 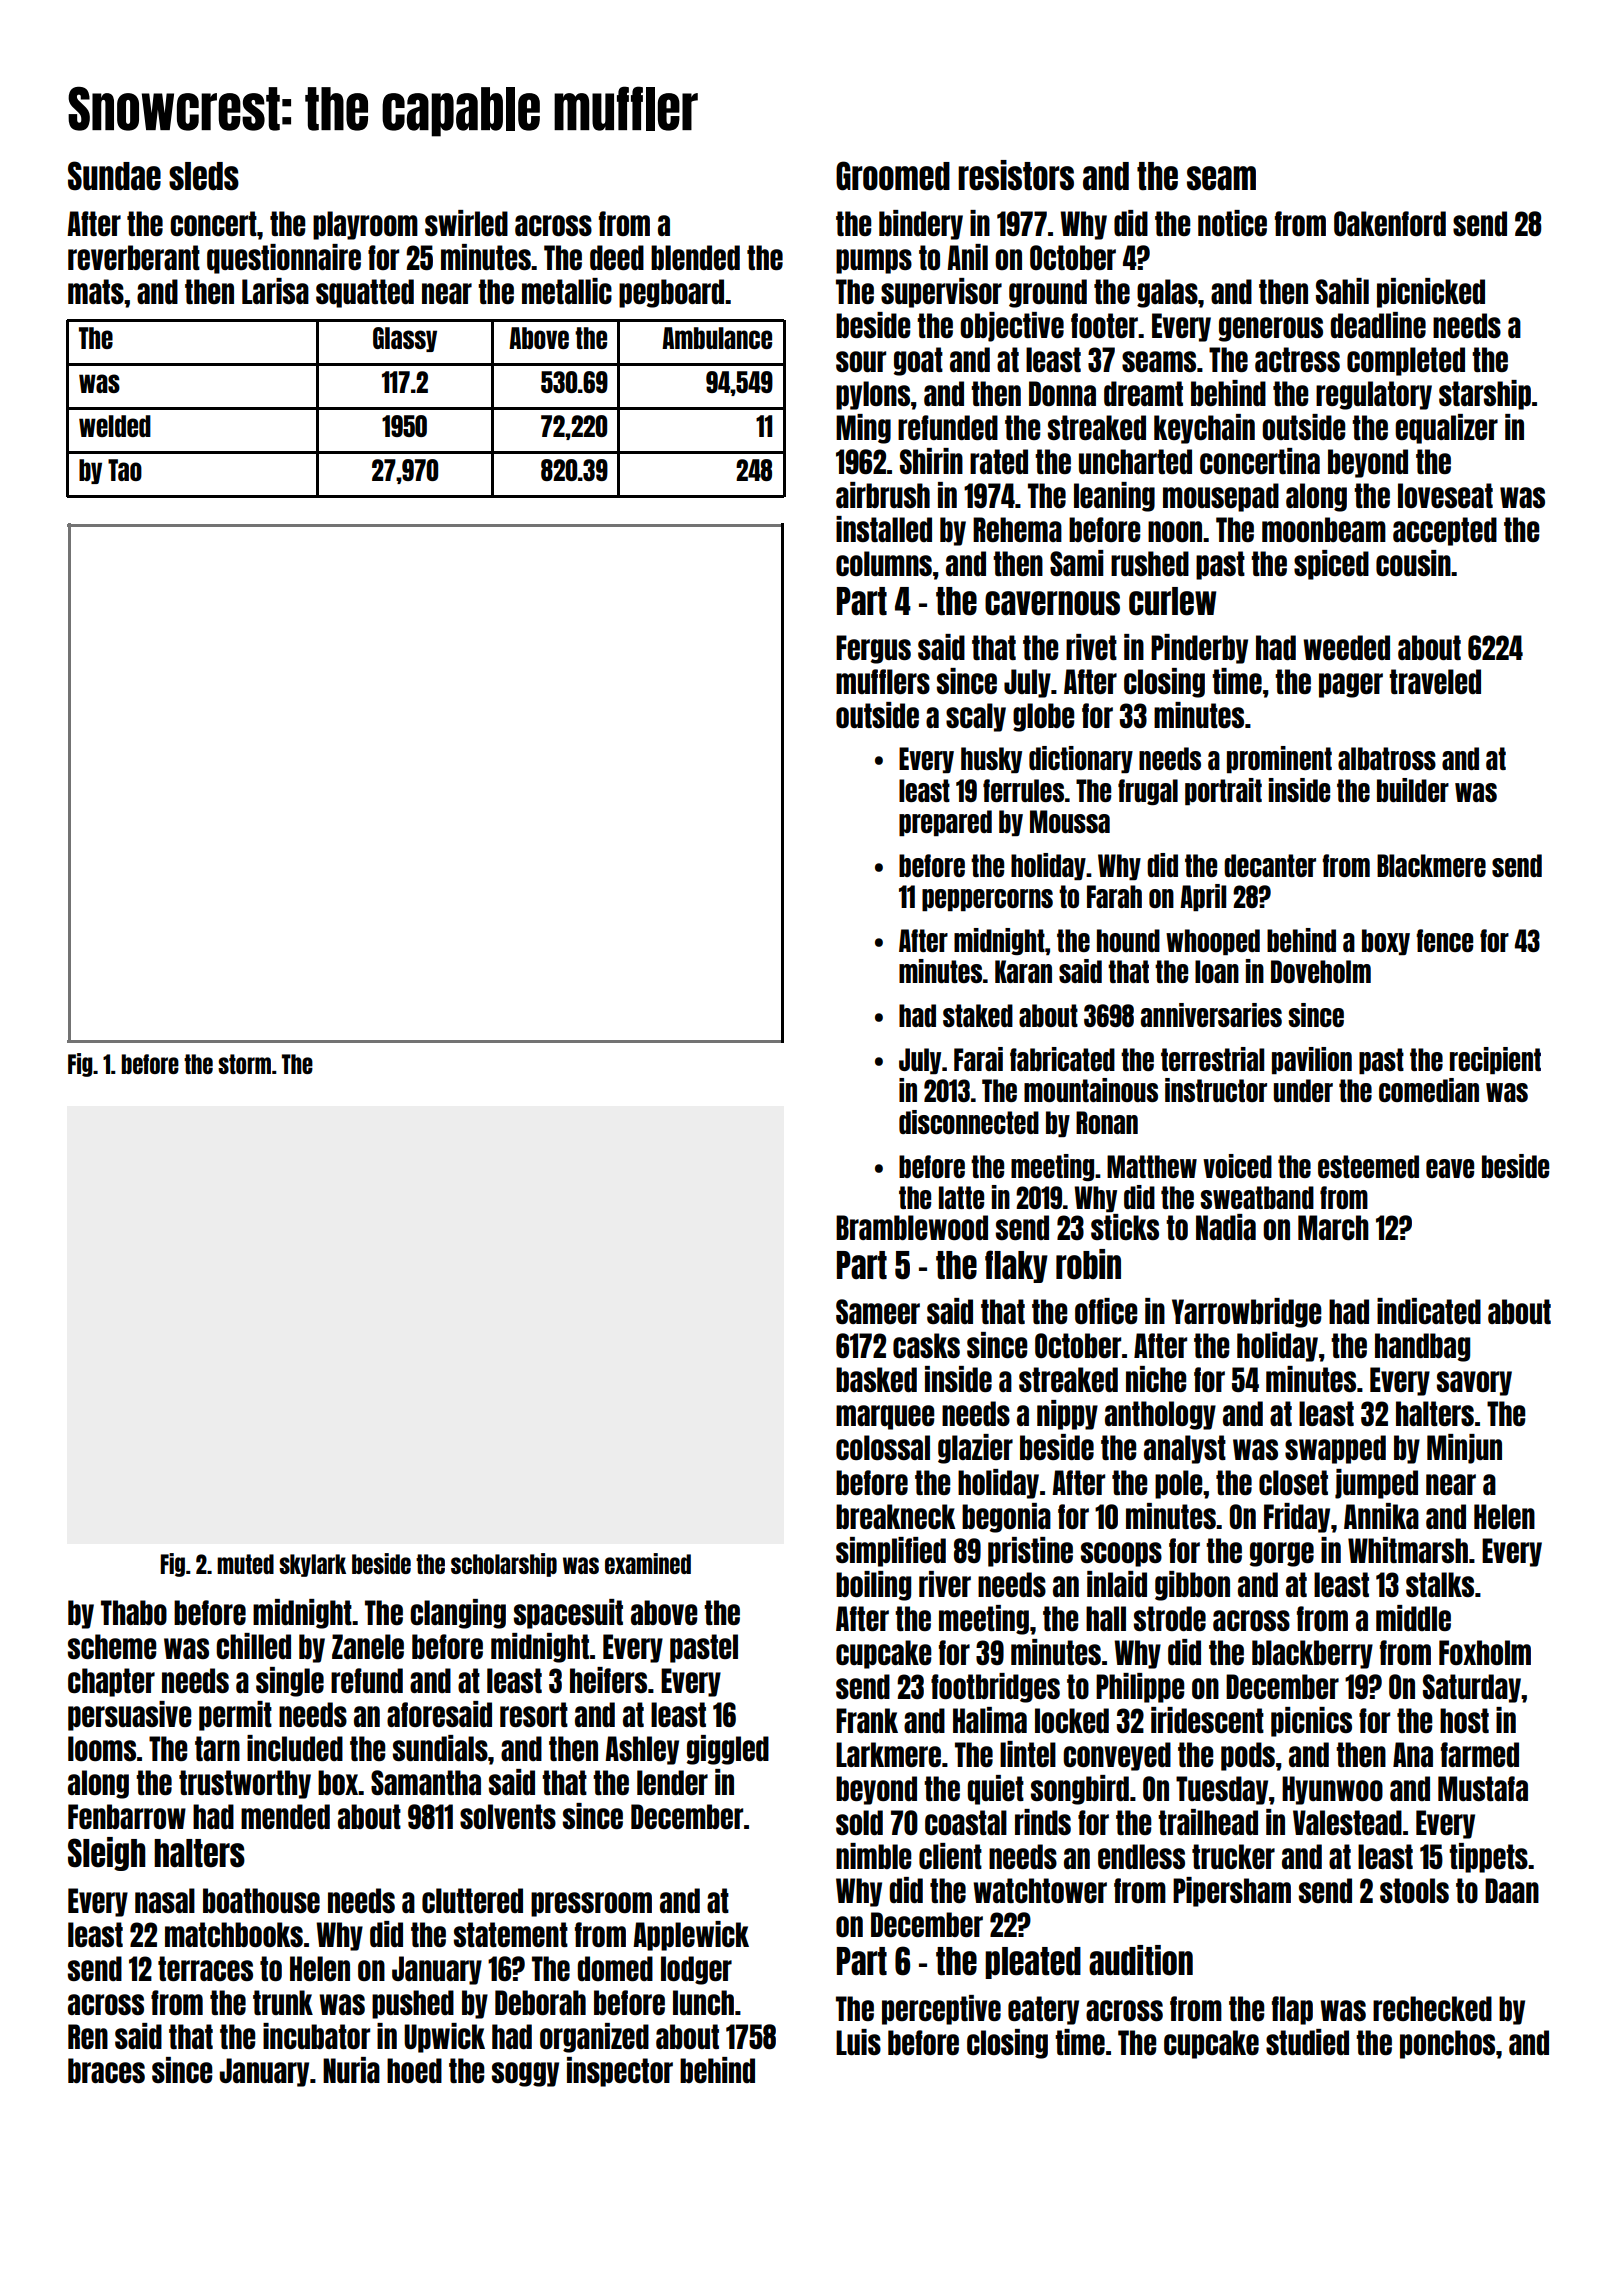 What do you see at coordinates (620, 2072) in the screenshot?
I see `inspector` at bounding box center [620, 2072].
